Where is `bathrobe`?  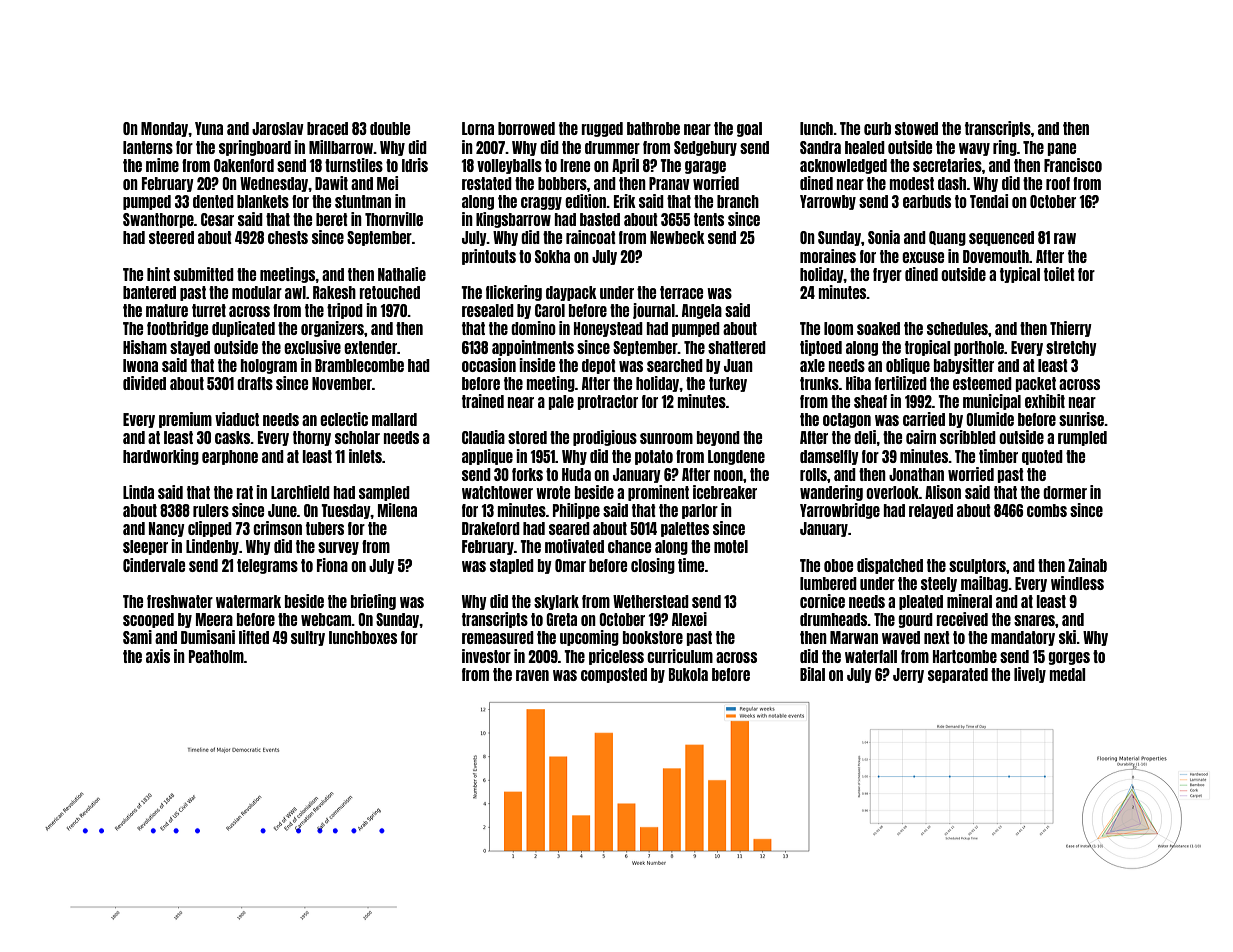 bathrobe is located at coordinates (653, 128).
